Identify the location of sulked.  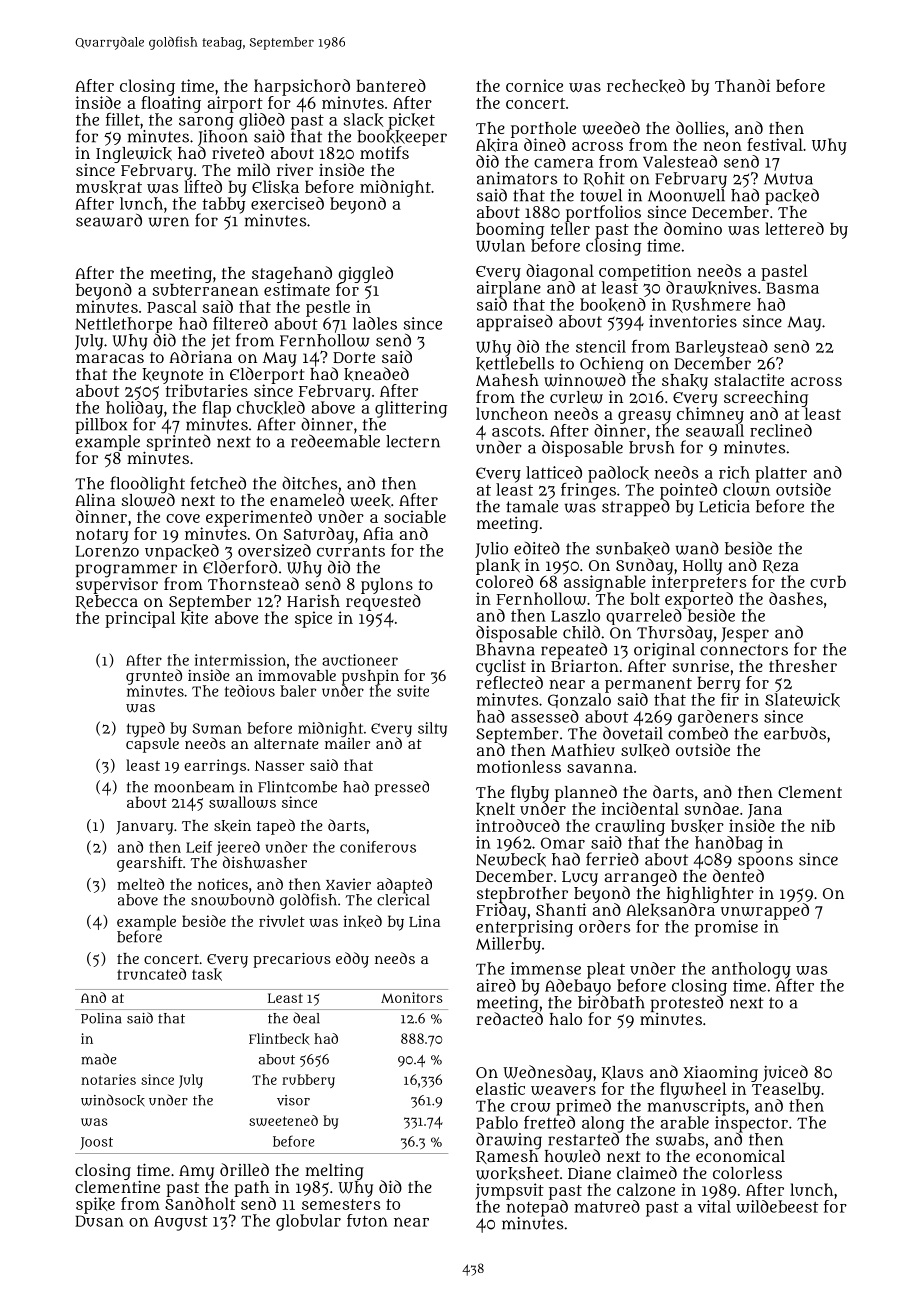
(645, 750).
